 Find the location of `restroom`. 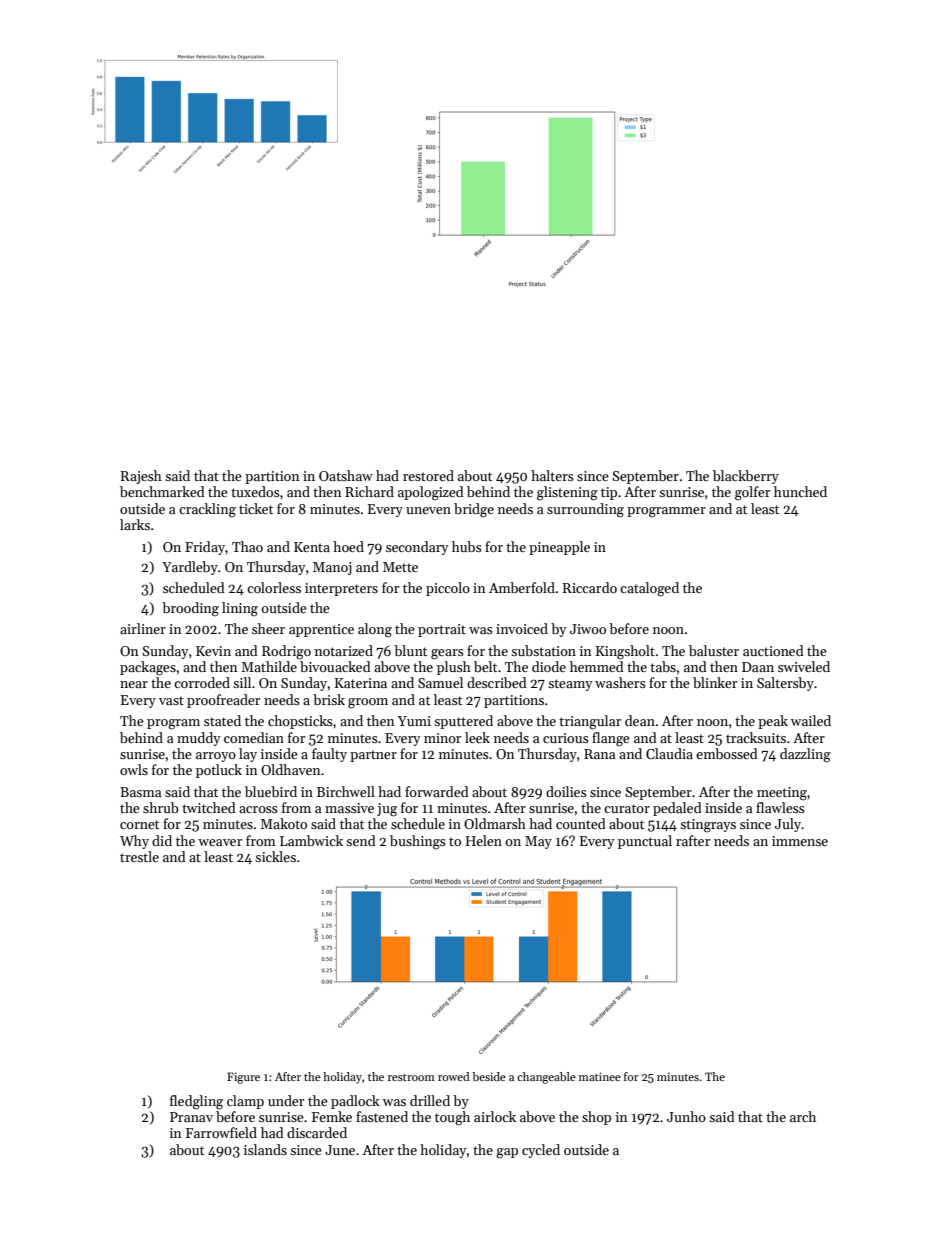

restroom is located at coordinates (411, 1077).
